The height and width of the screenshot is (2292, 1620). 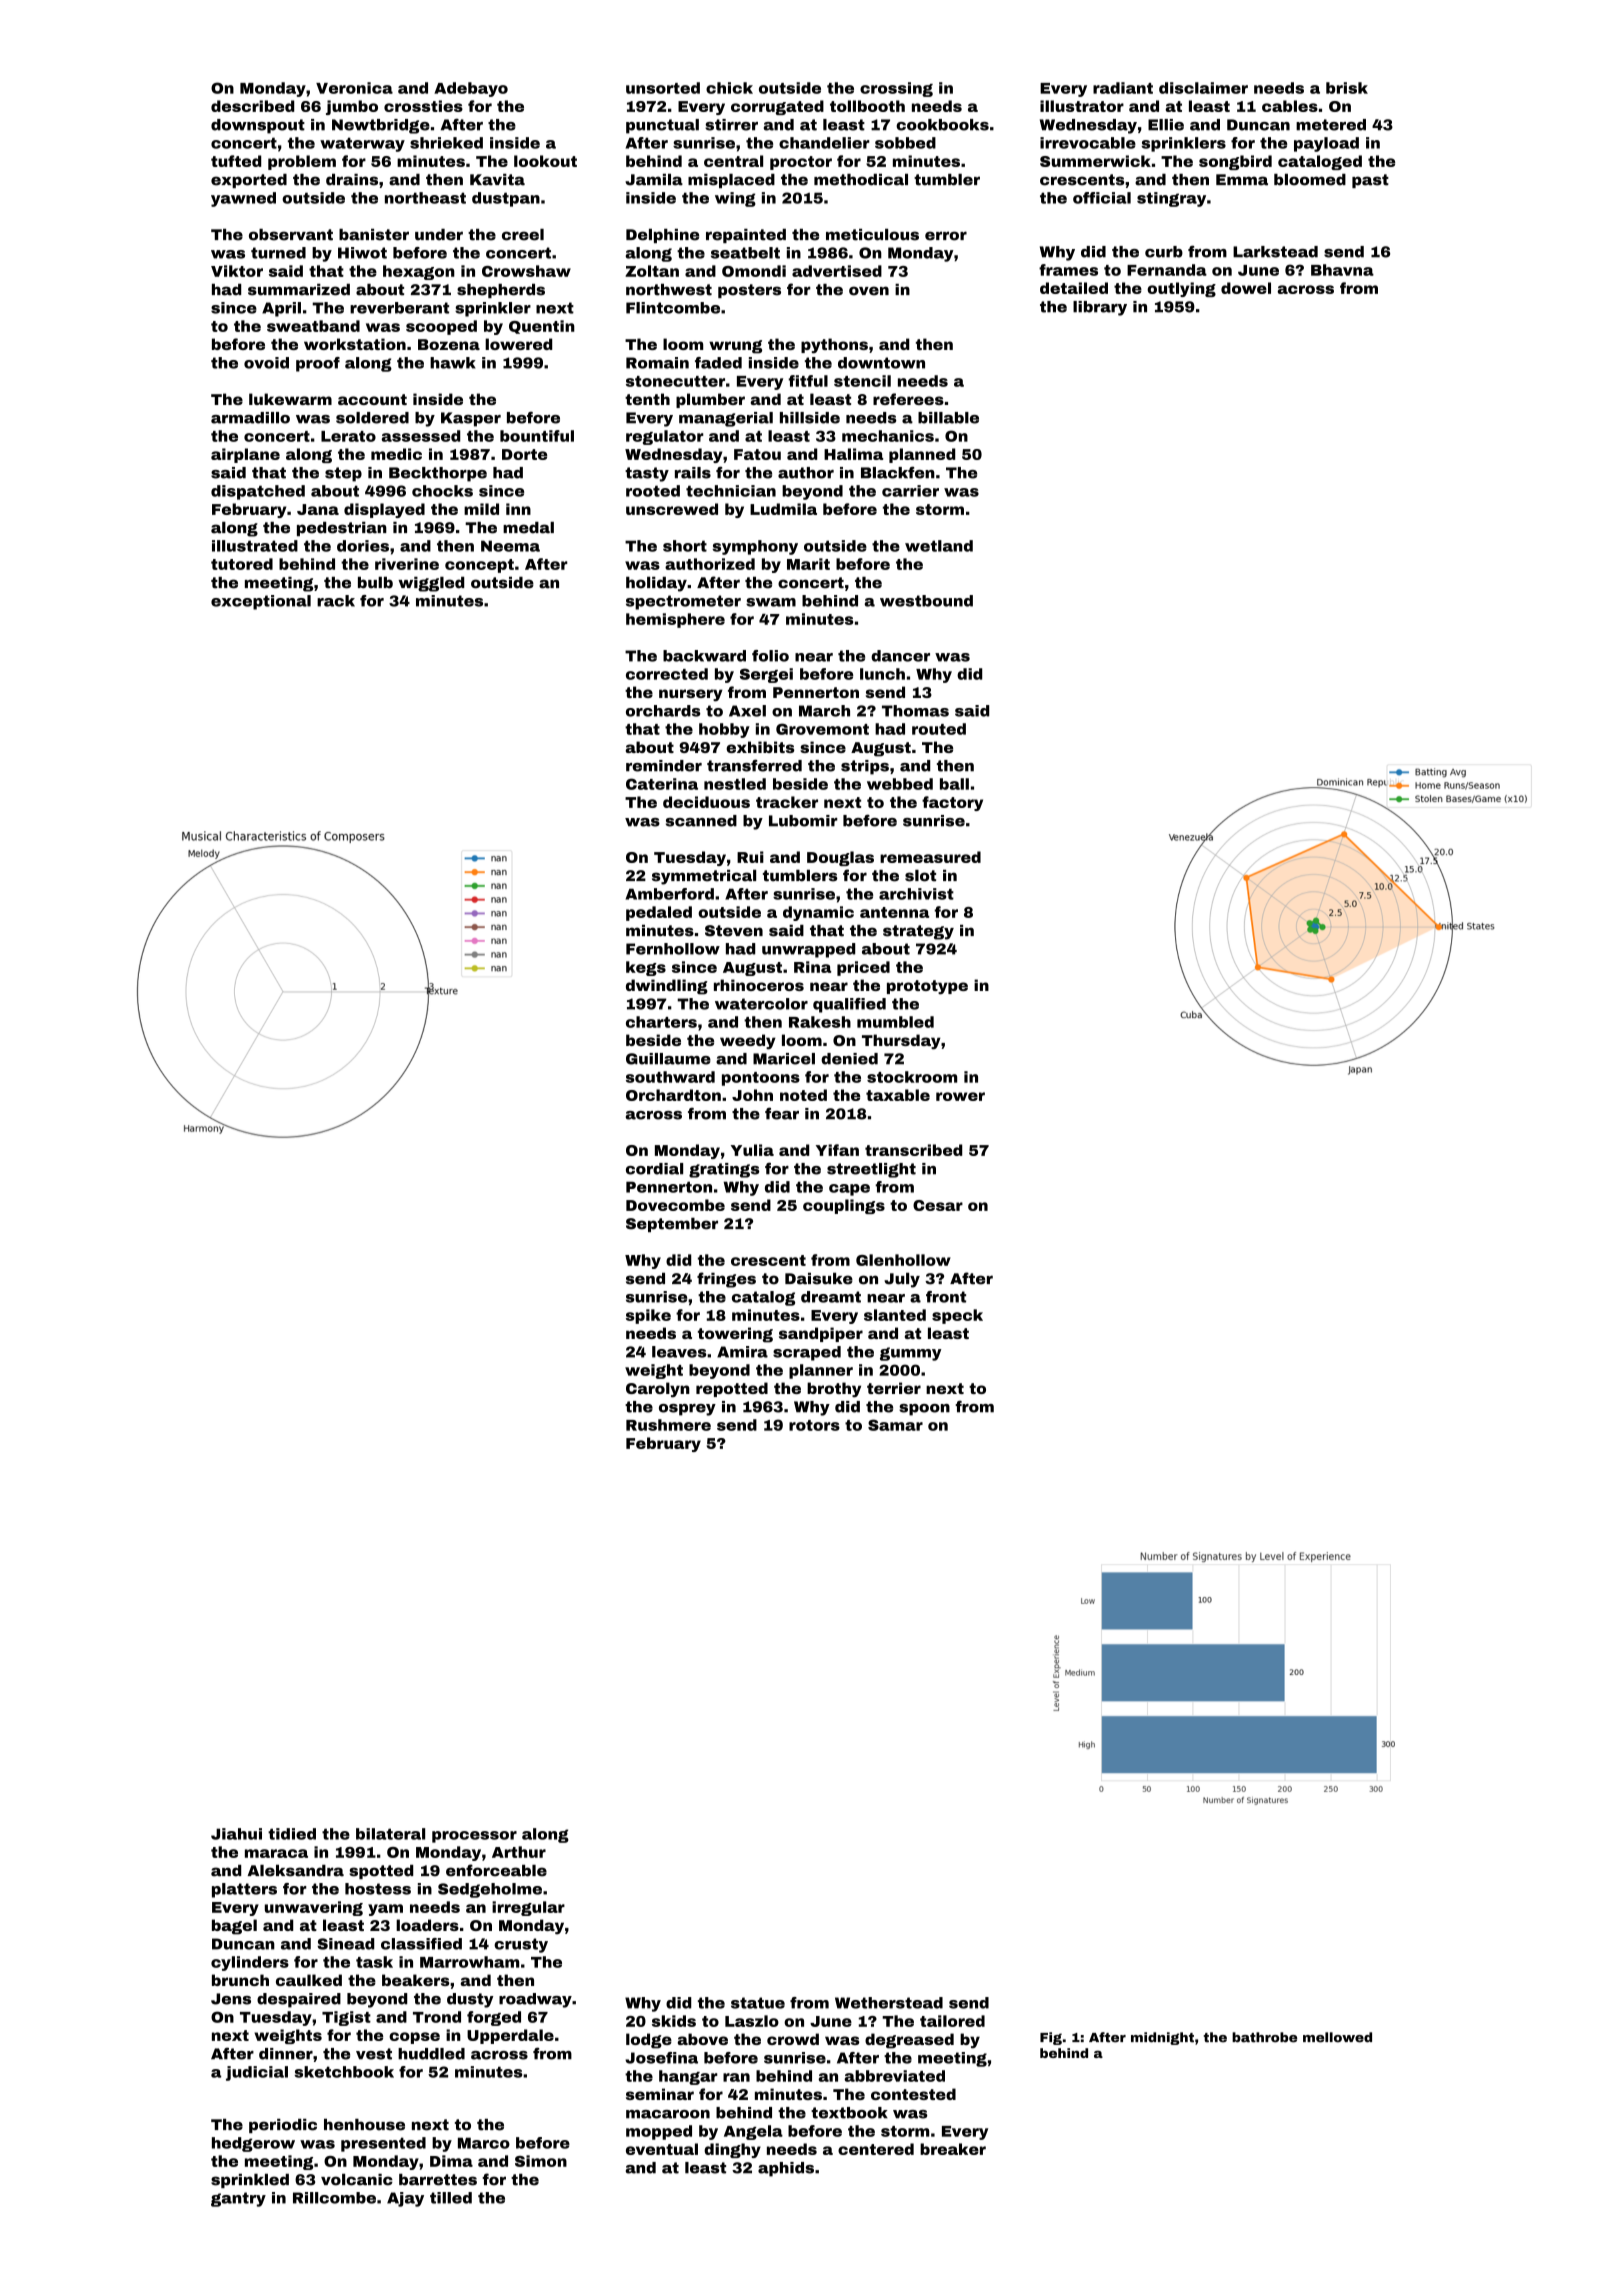 I want to click on billable, so click(x=948, y=418).
